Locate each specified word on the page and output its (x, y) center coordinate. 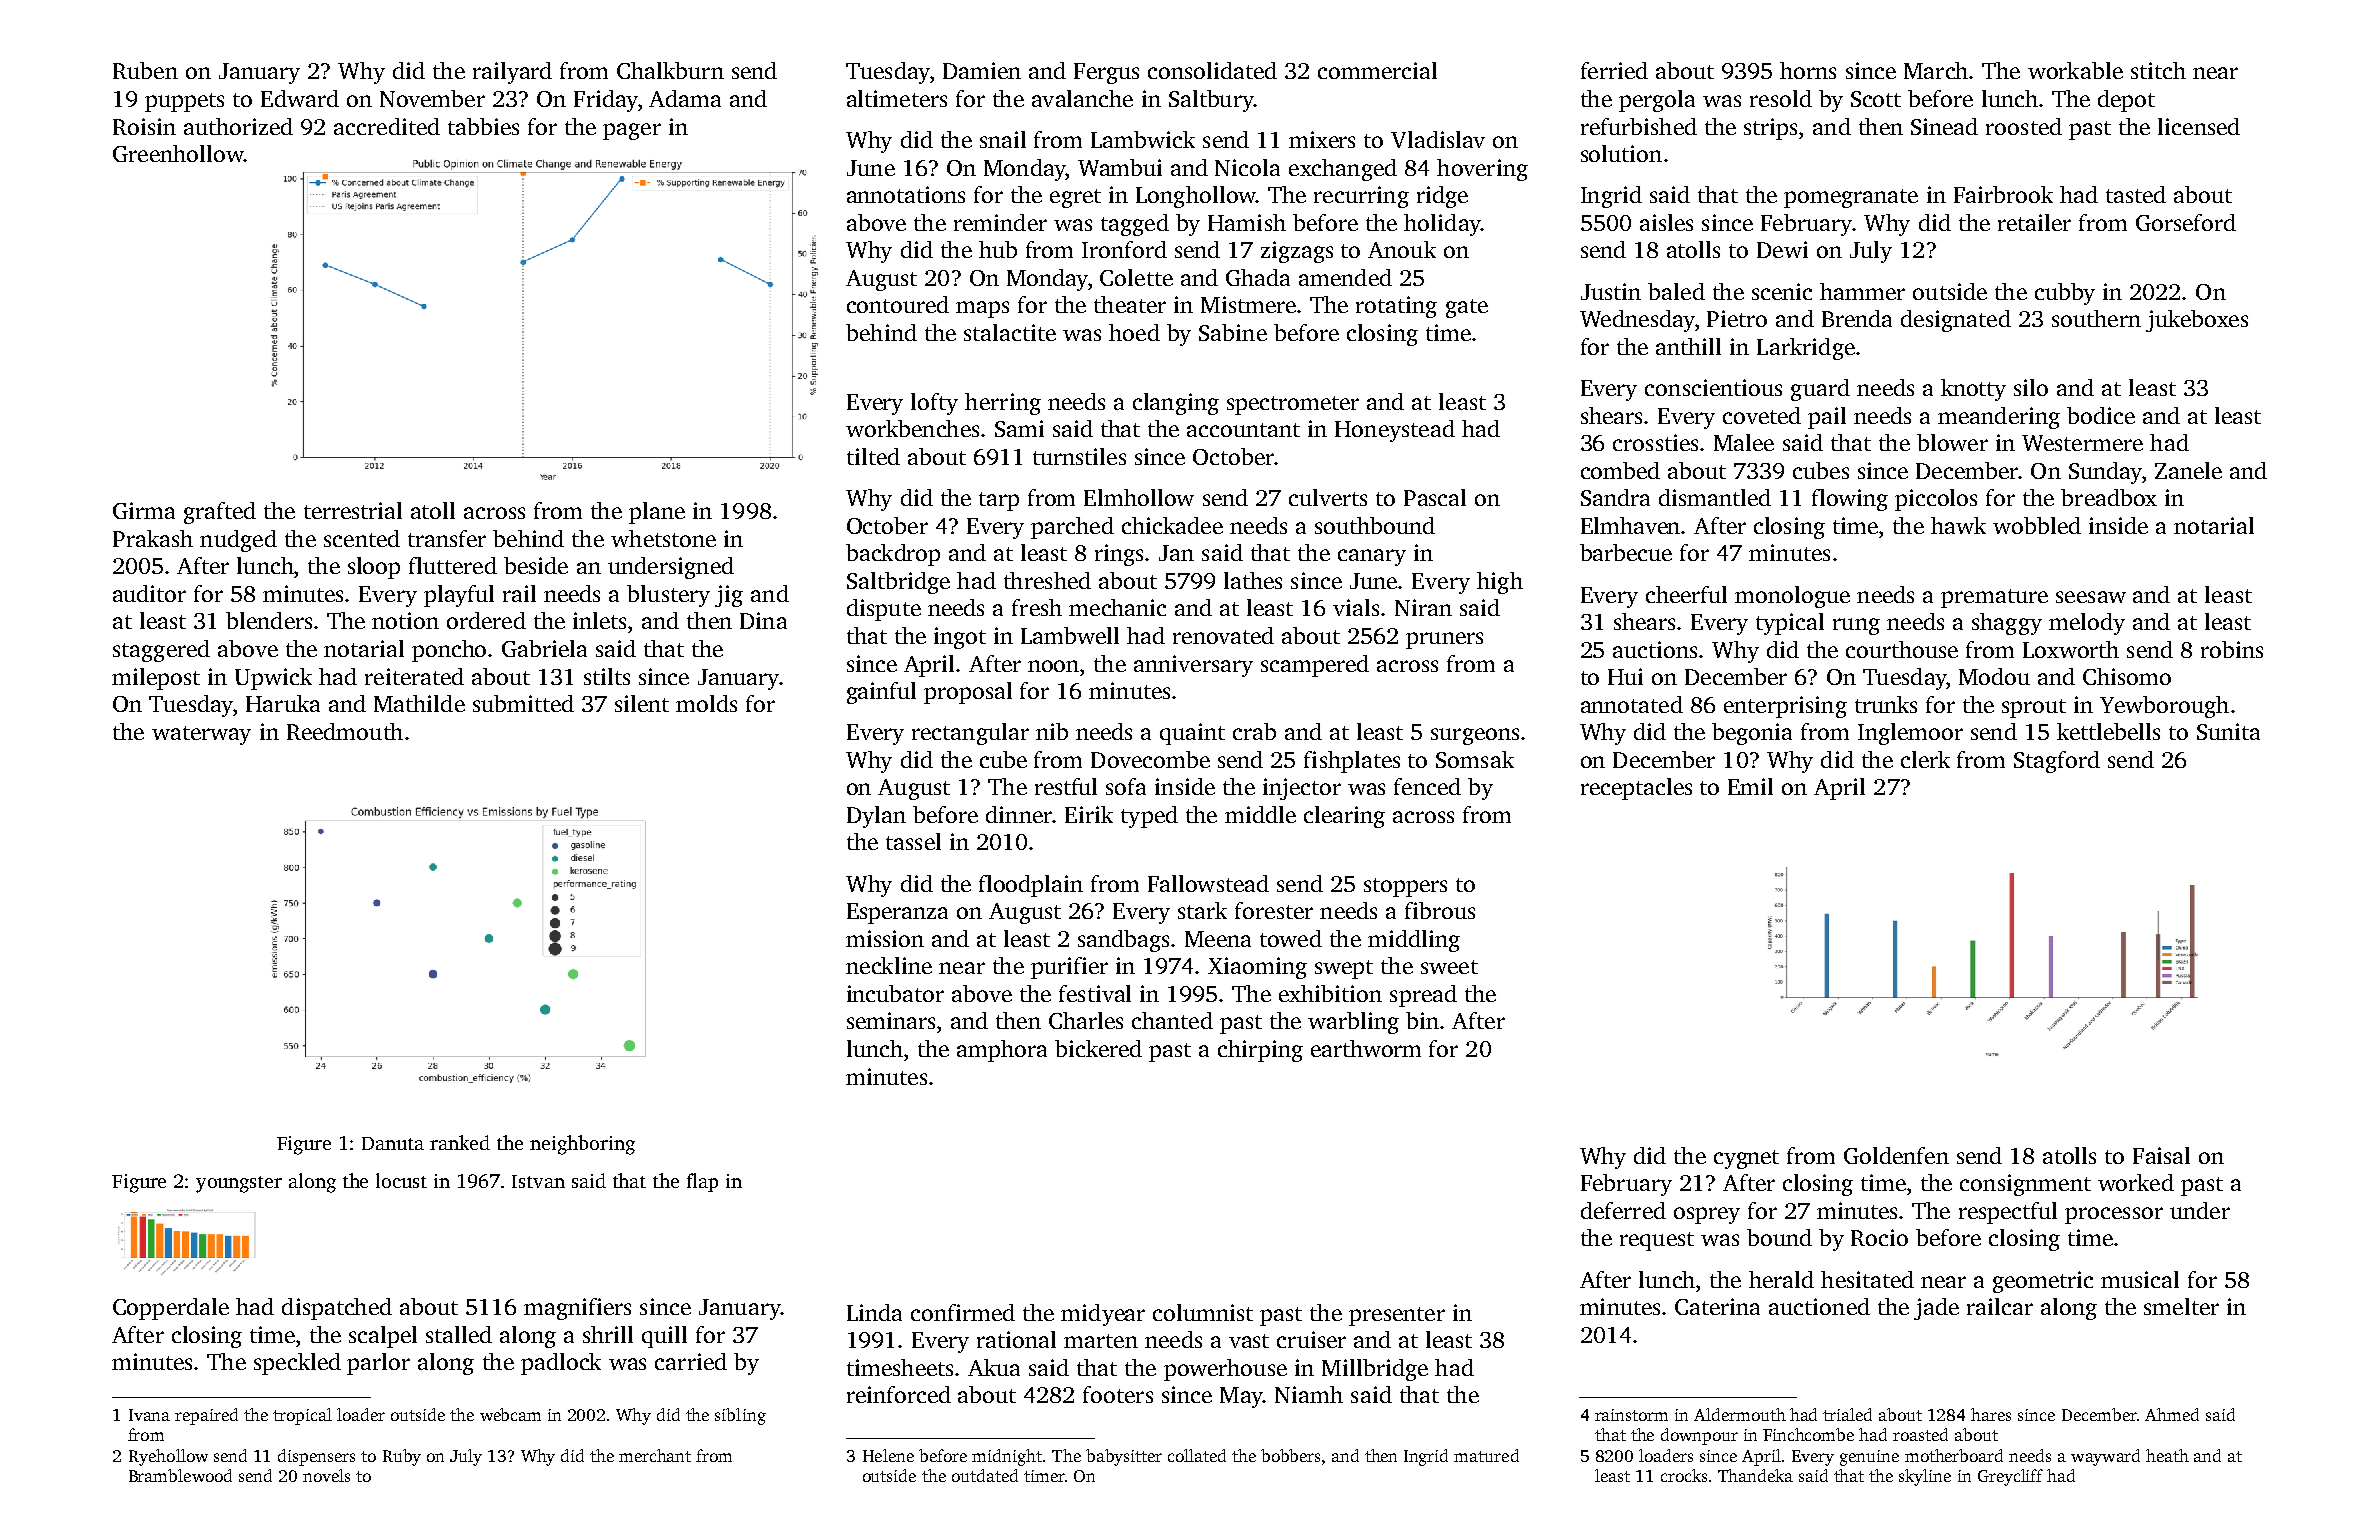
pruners (1444, 640)
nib (1052, 731)
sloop (374, 568)
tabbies (483, 126)
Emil (1750, 786)
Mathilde (419, 703)
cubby (2065, 294)
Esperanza (897, 913)
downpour (1699, 1436)
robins (2232, 649)
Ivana (149, 1415)
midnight (1007, 1457)
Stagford (2057, 762)
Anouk (1402, 249)
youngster (239, 1184)
